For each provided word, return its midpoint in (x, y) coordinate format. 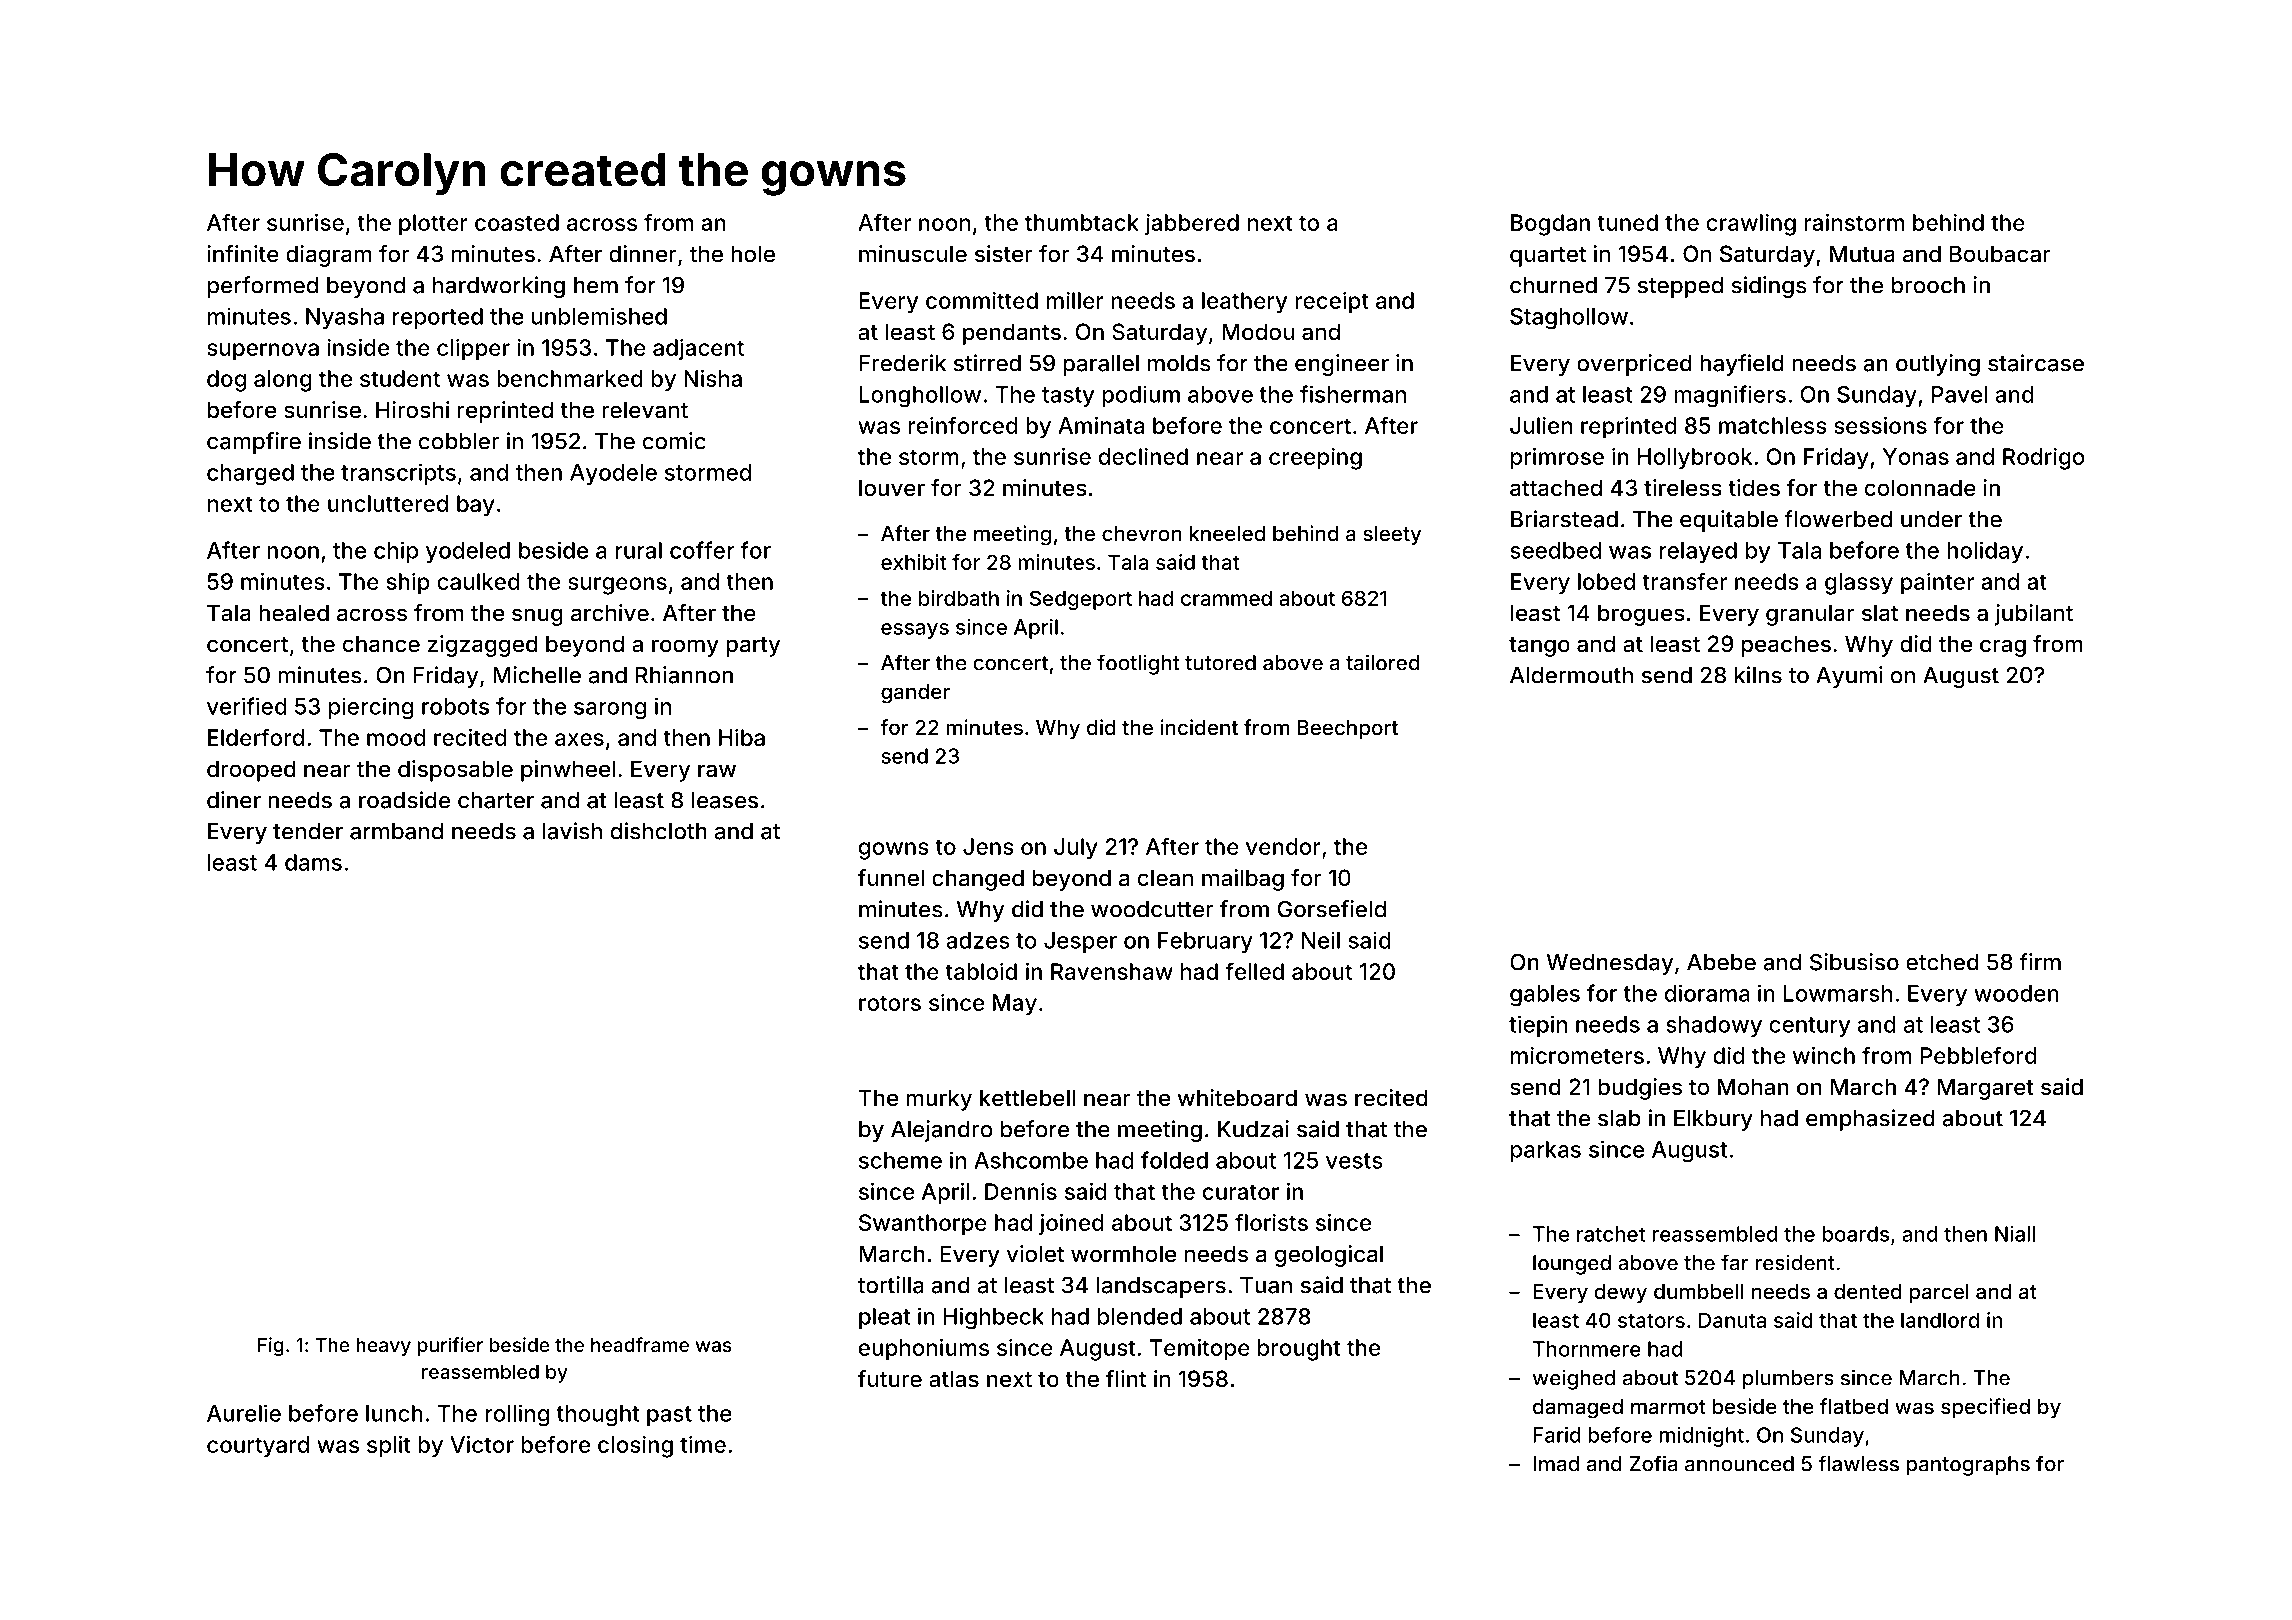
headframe (640, 1344)
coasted (517, 222)
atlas (954, 1379)
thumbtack (1082, 222)
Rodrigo (2044, 459)
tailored (1383, 662)
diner (234, 800)
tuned (1627, 222)
